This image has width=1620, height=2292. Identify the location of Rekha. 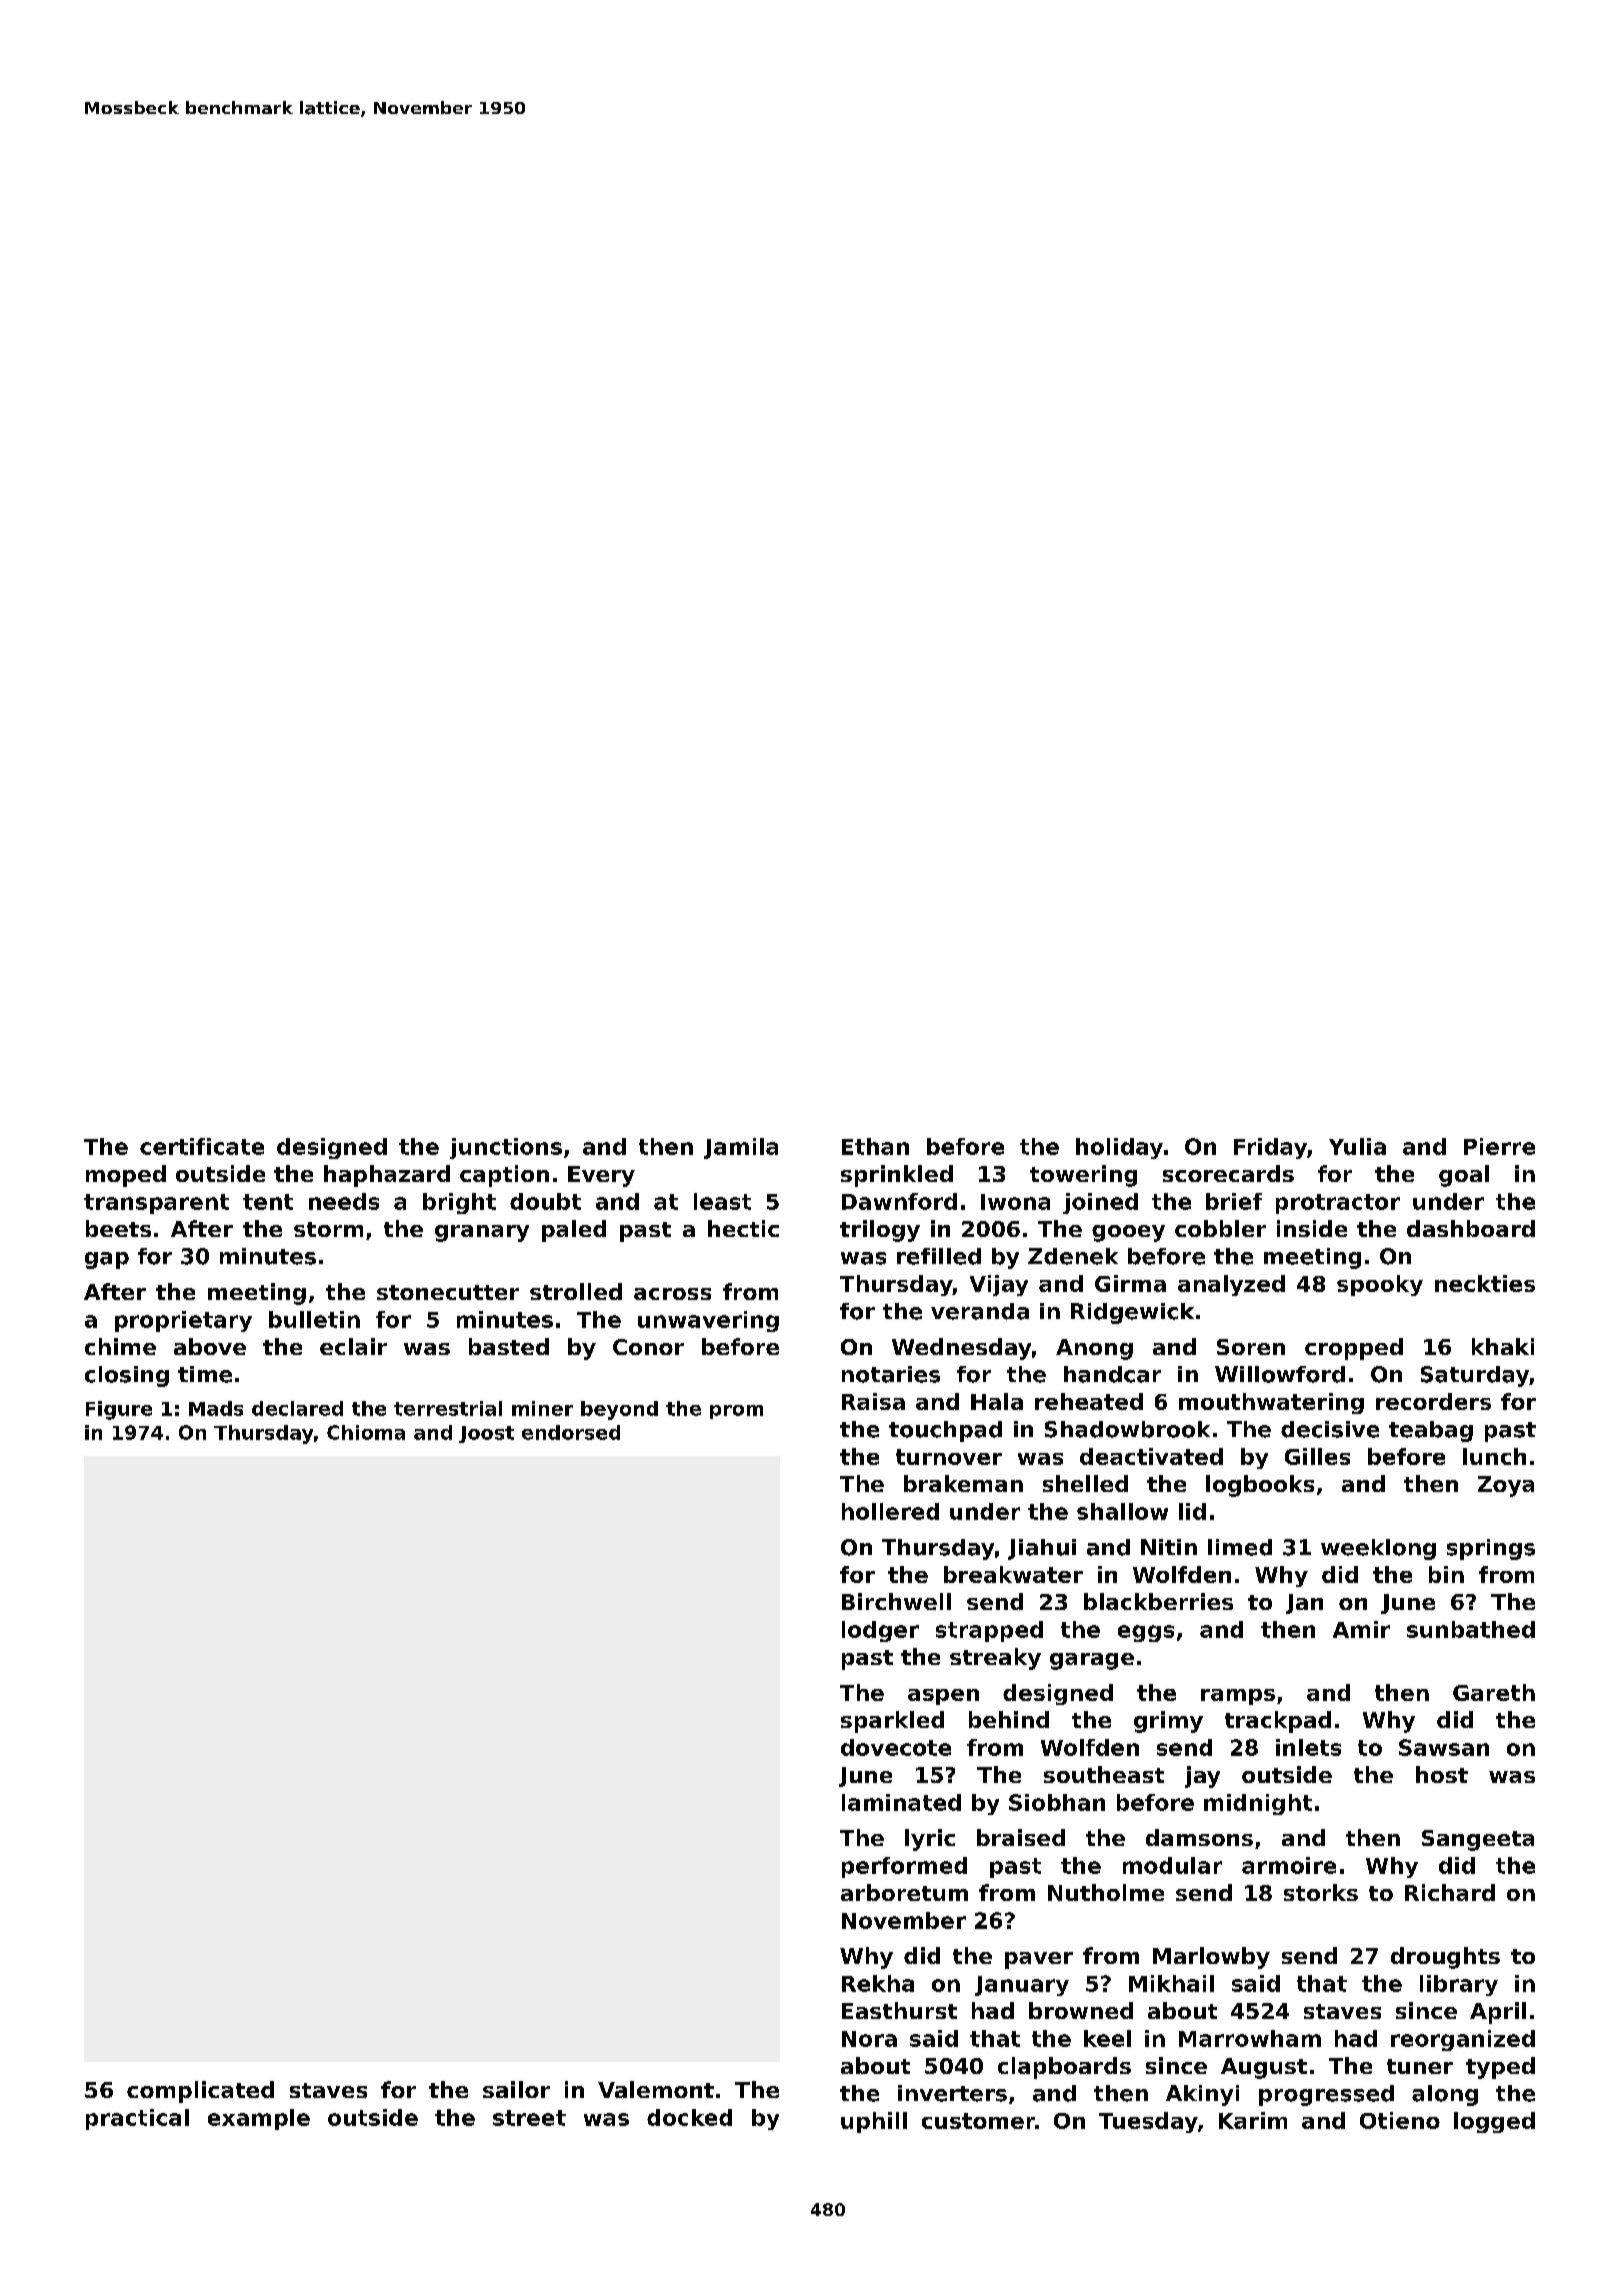
(878, 1983).
